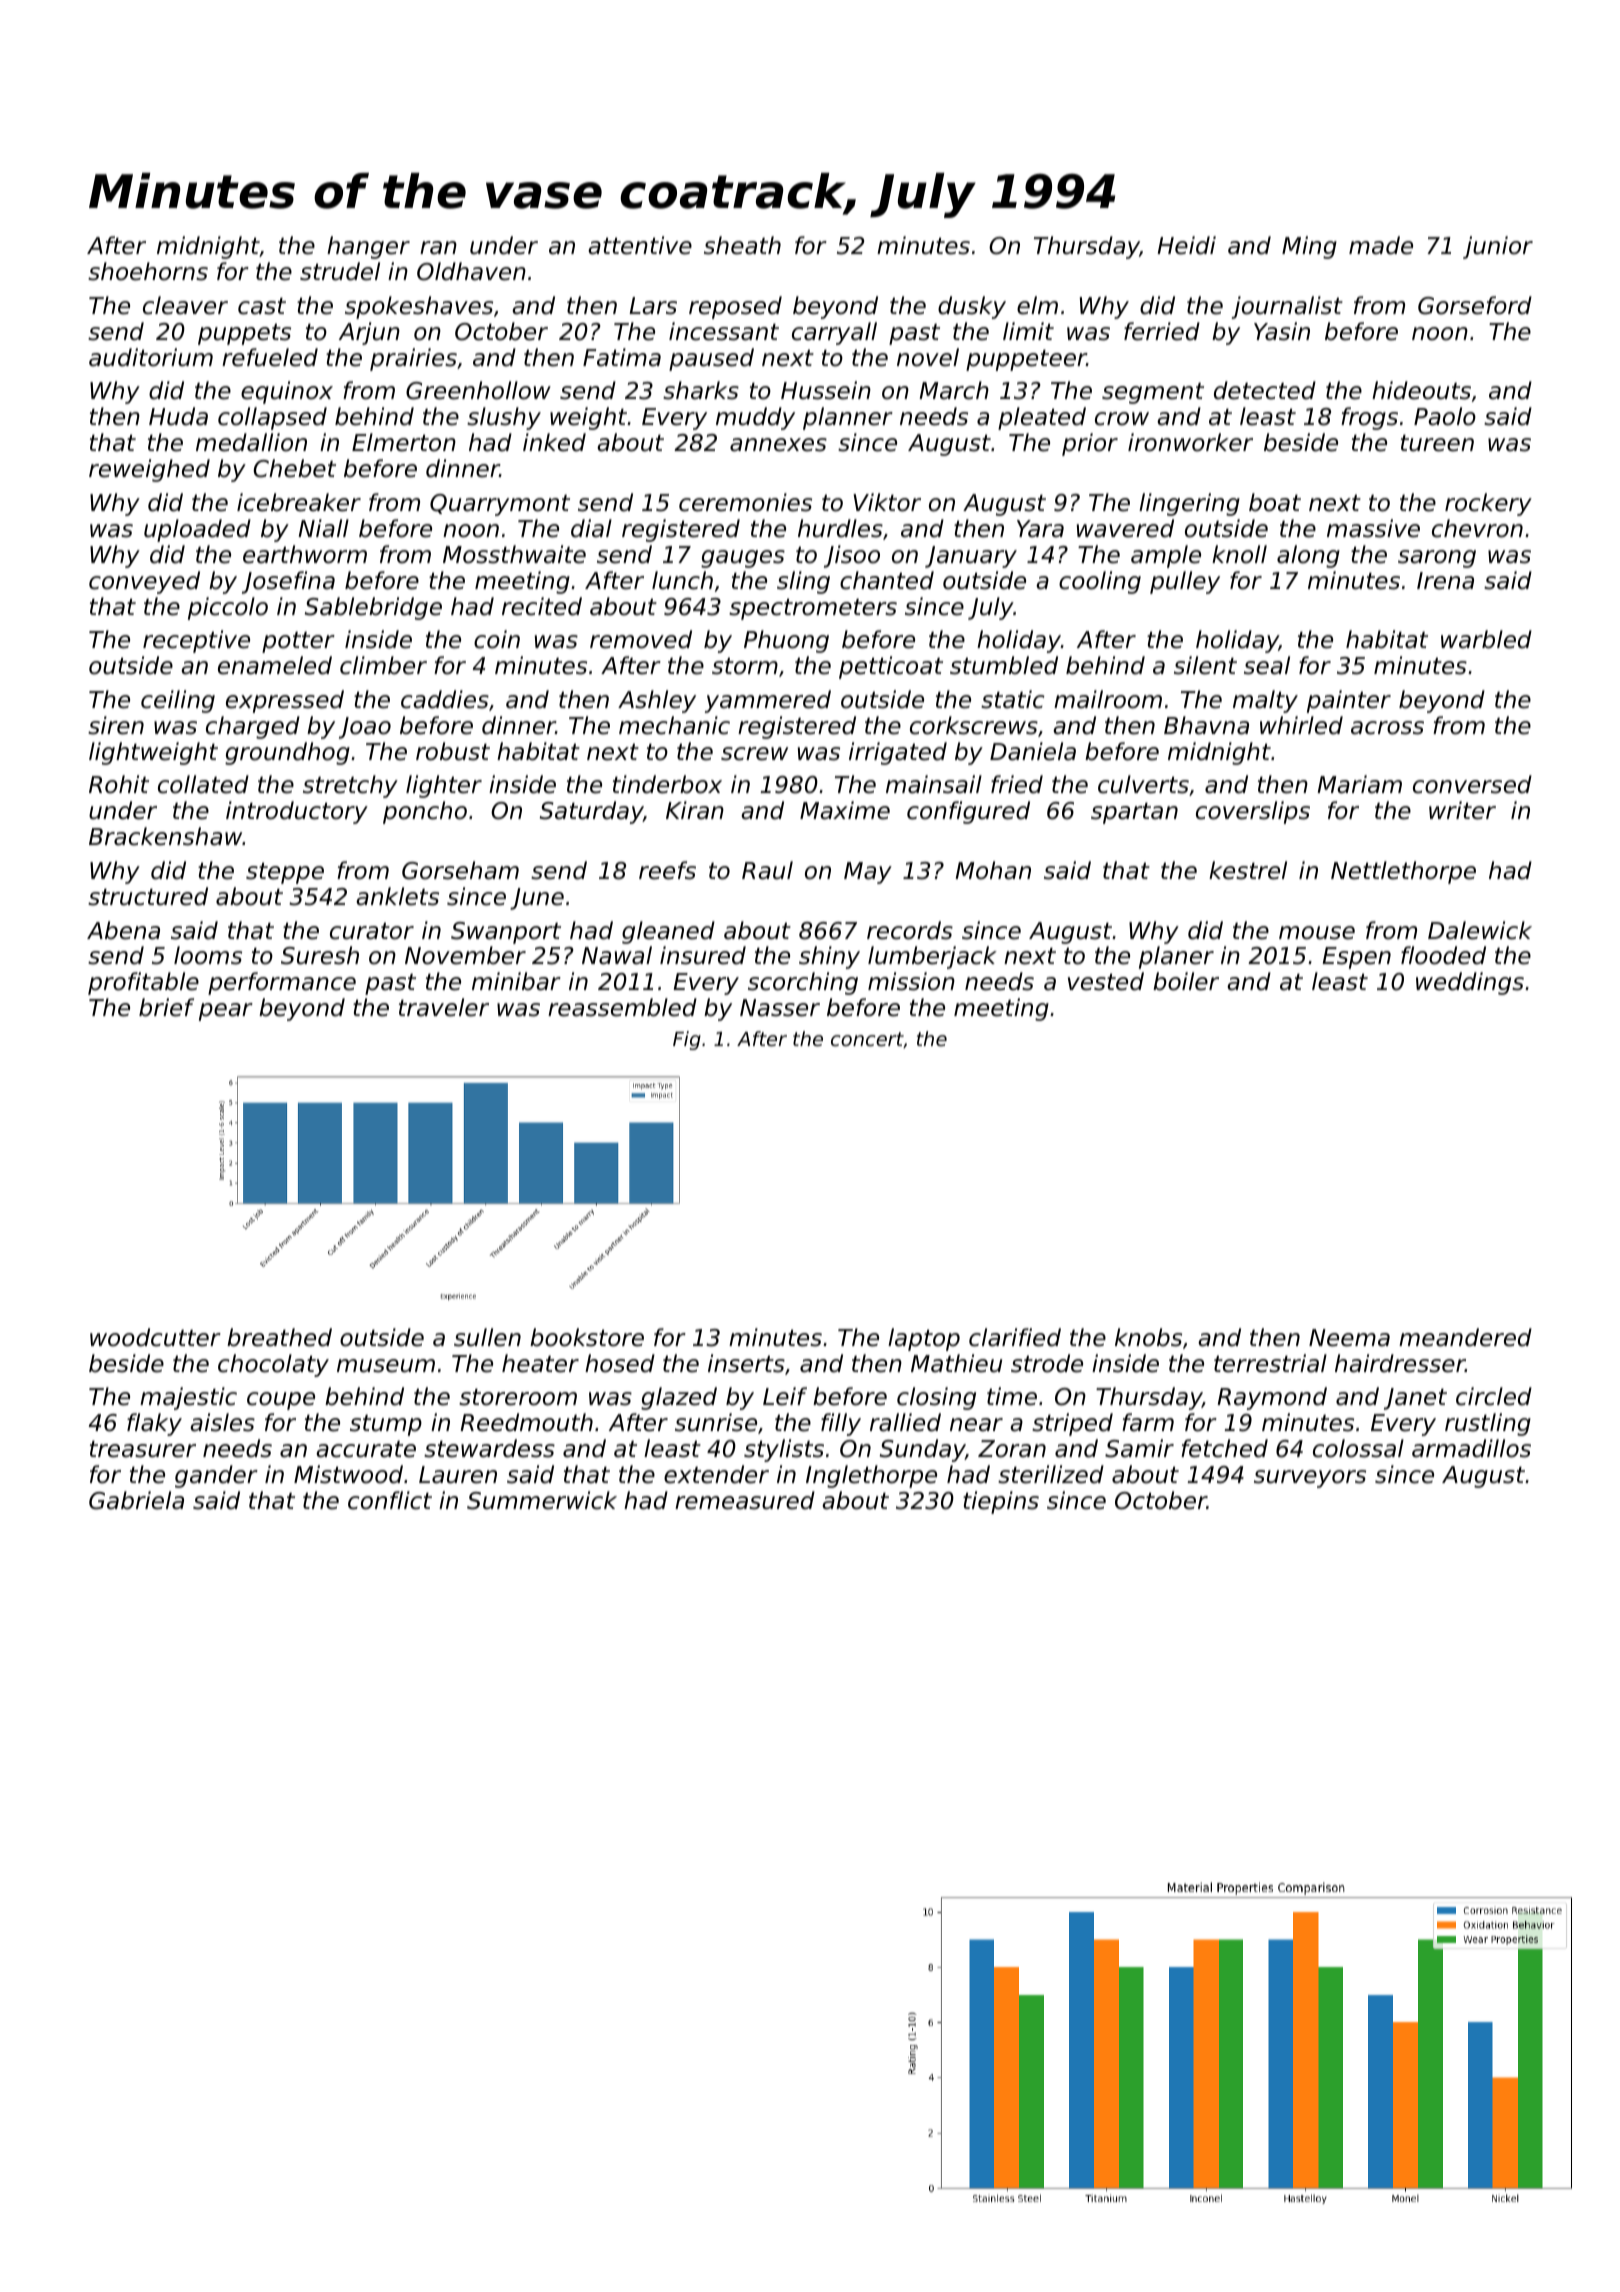  Describe the element at coordinates (1475, 305) in the page. I see `Gorseford` at that location.
